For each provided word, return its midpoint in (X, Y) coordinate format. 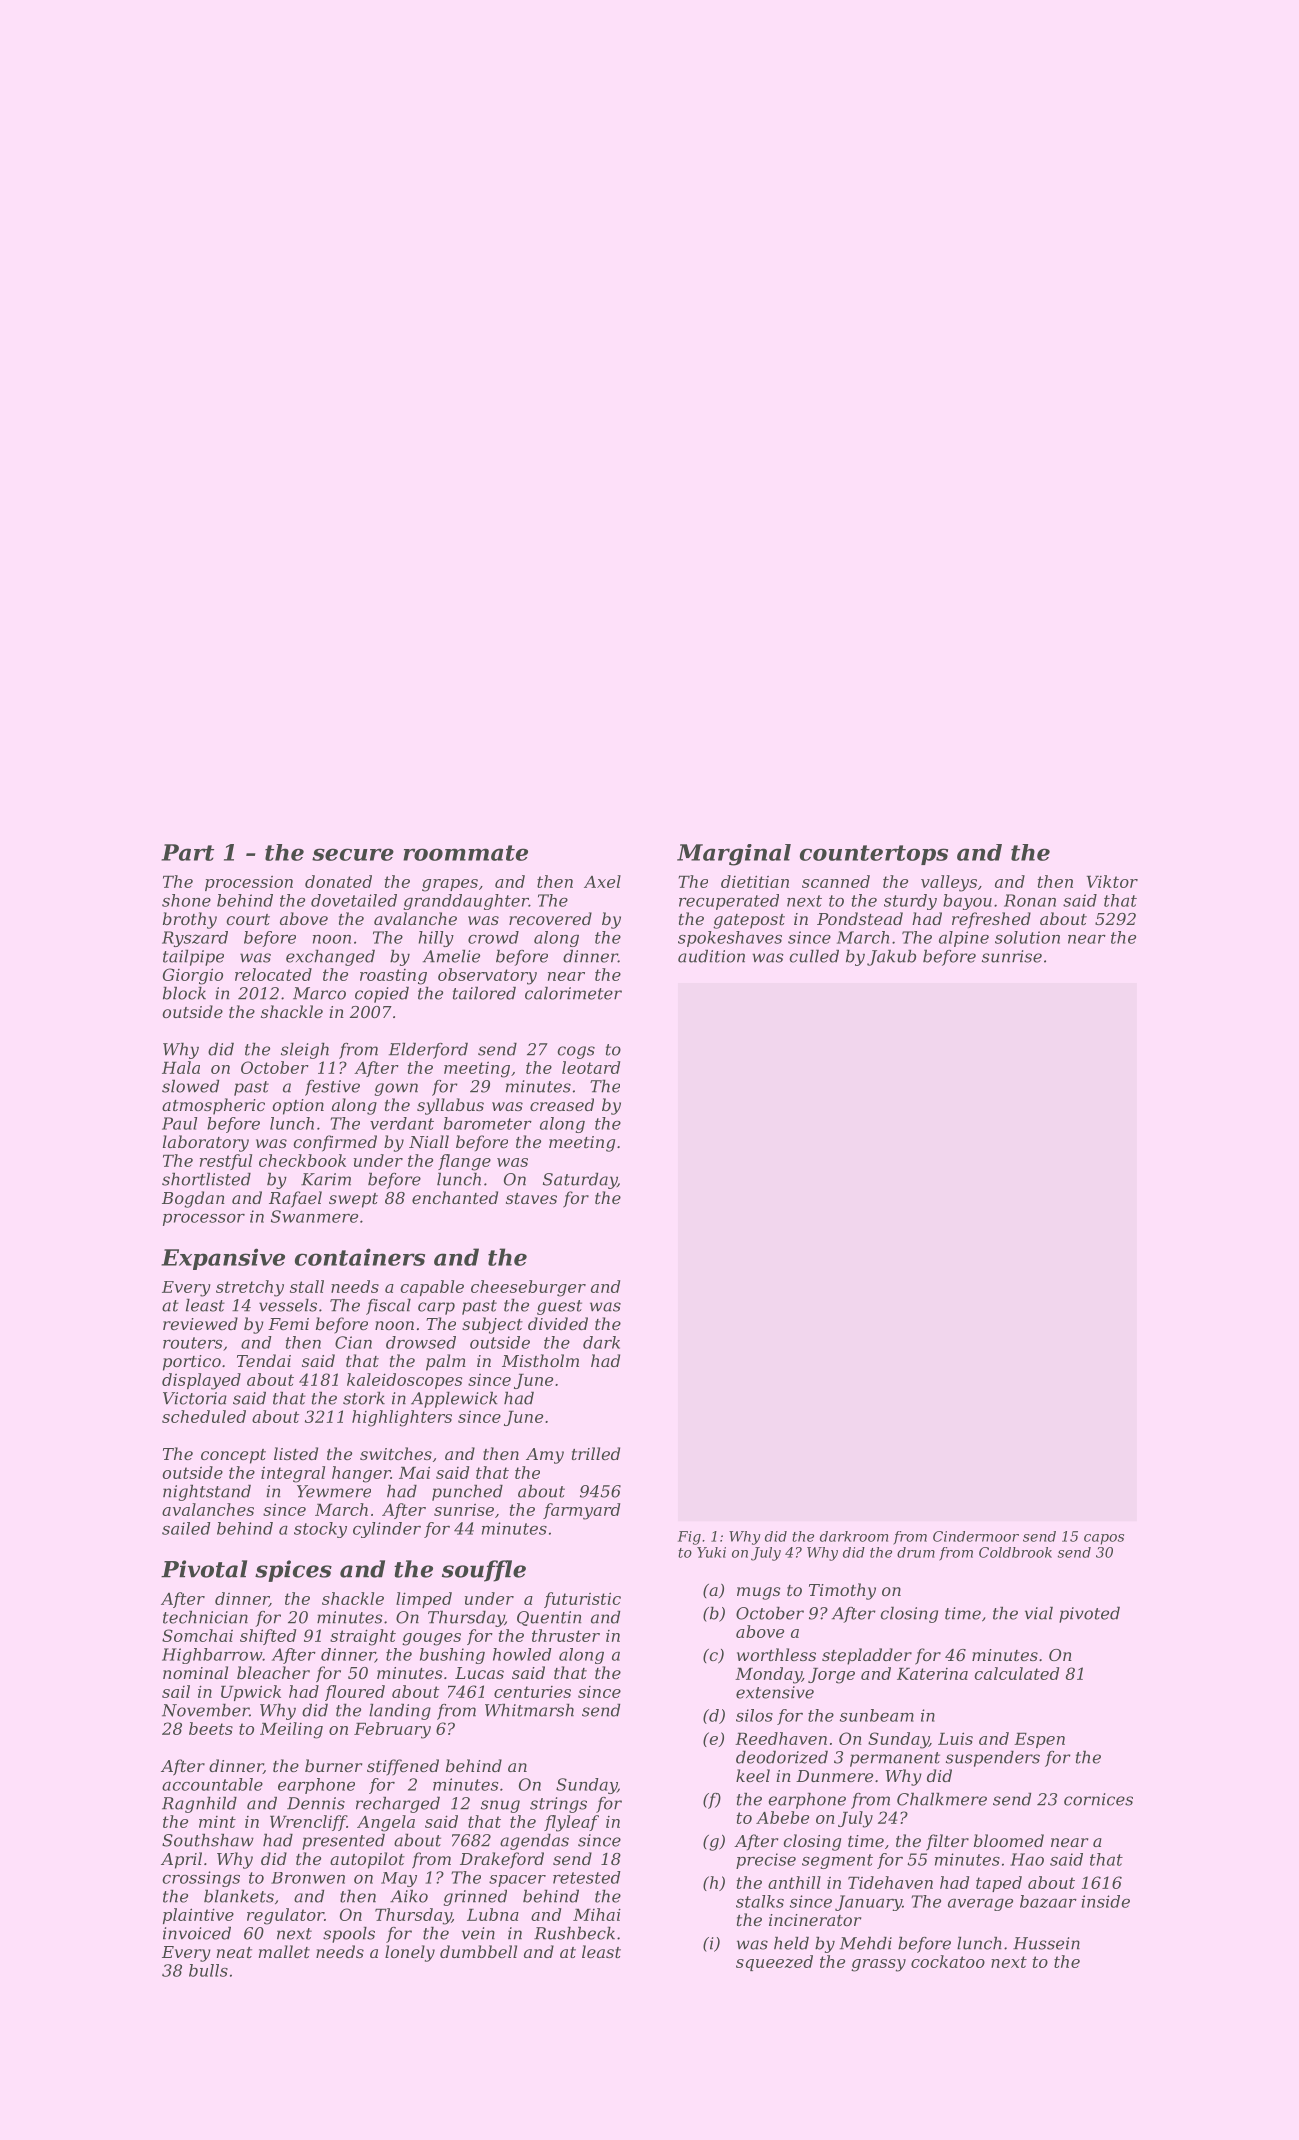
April (181, 1860)
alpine (964, 939)
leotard (591, 1067)
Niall (429, 1141)
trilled (596, 1453)
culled (814, 956)
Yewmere (334, 1491)
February (392, 1730)
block (184, 993)
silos (754, 1715)
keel (753, 1775)
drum (916, 1552)
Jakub (891, 958)
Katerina (932, 1674)
